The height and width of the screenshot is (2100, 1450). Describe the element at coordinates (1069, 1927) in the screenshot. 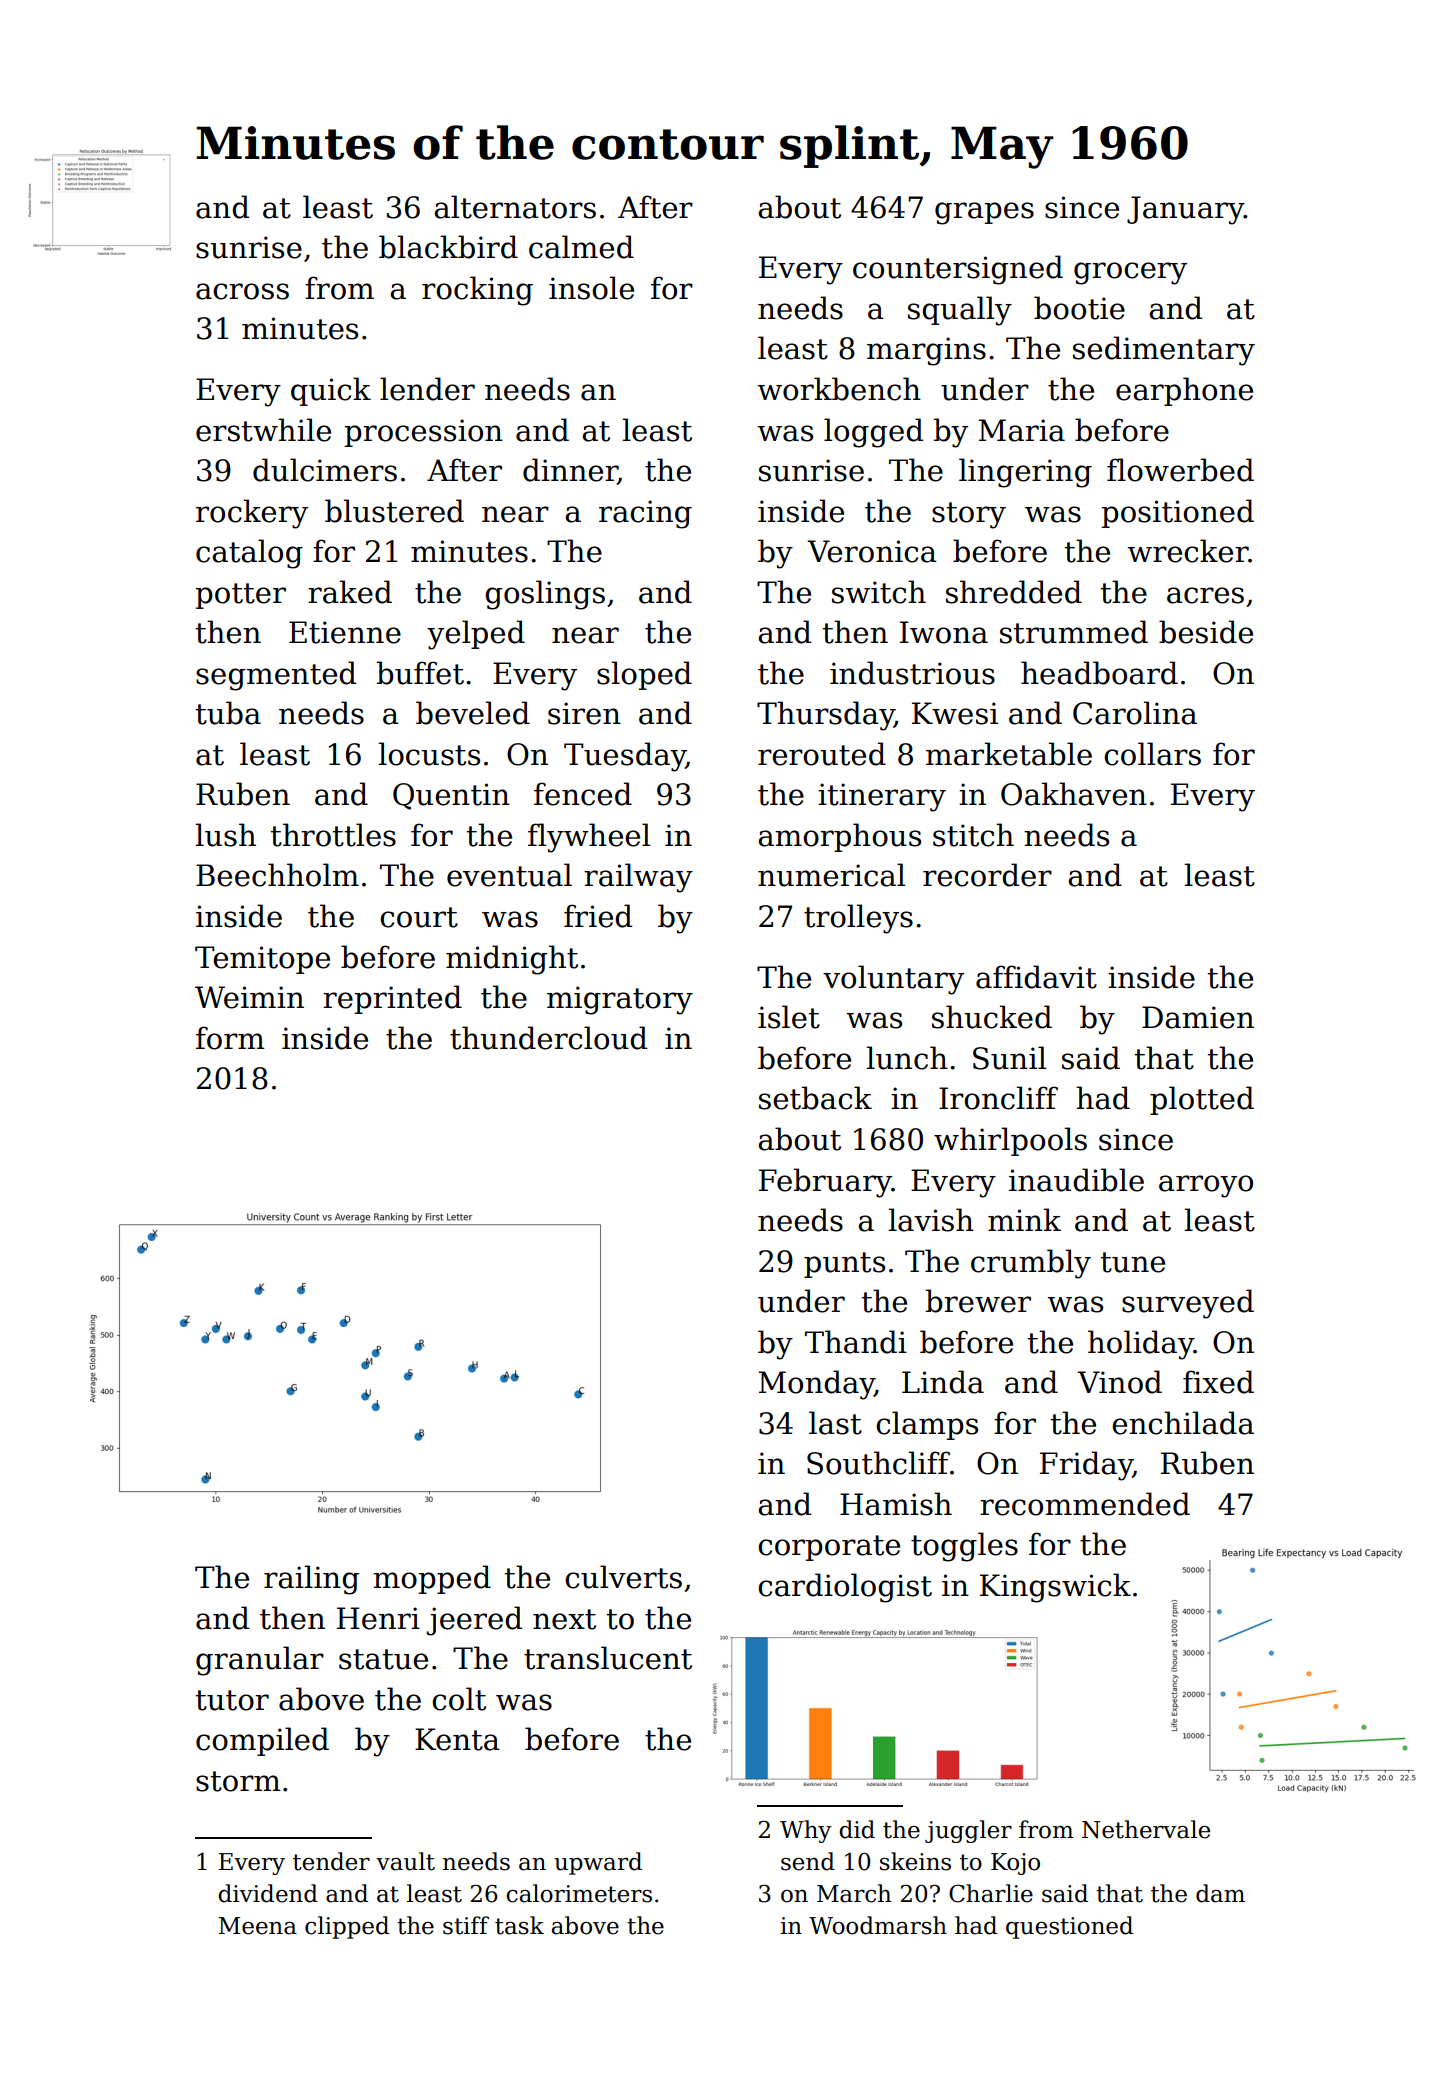

I see `questioned` at that location.
